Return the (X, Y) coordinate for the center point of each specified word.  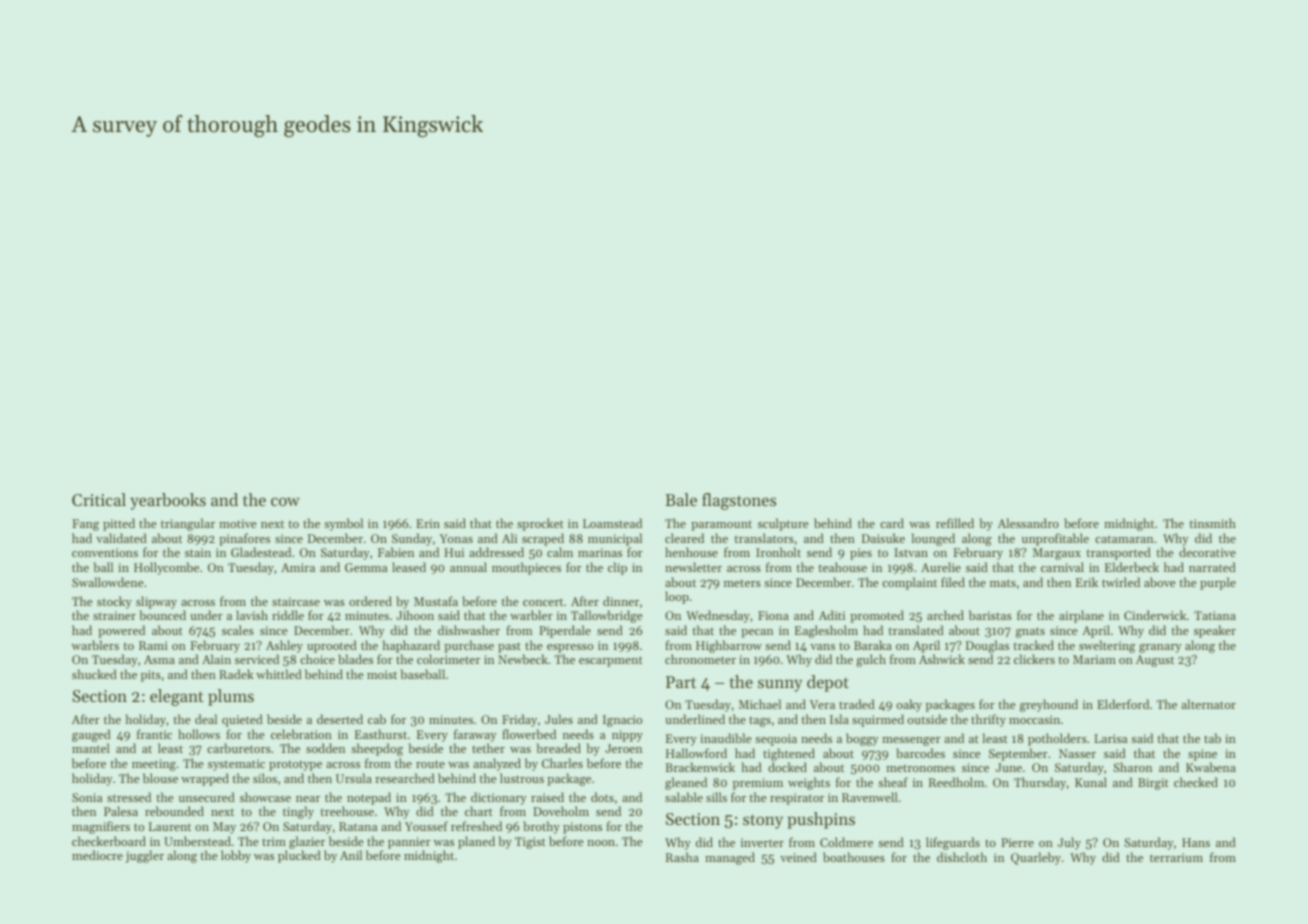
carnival (1062, 567)
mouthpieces (526, 568)
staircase (296, 601)
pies (861, 554)
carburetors (239, 748)
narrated (1212, 567)
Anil (351, 855)
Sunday (412, 539)
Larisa (1110, 738)
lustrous (522, 778)
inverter (762, 842)
